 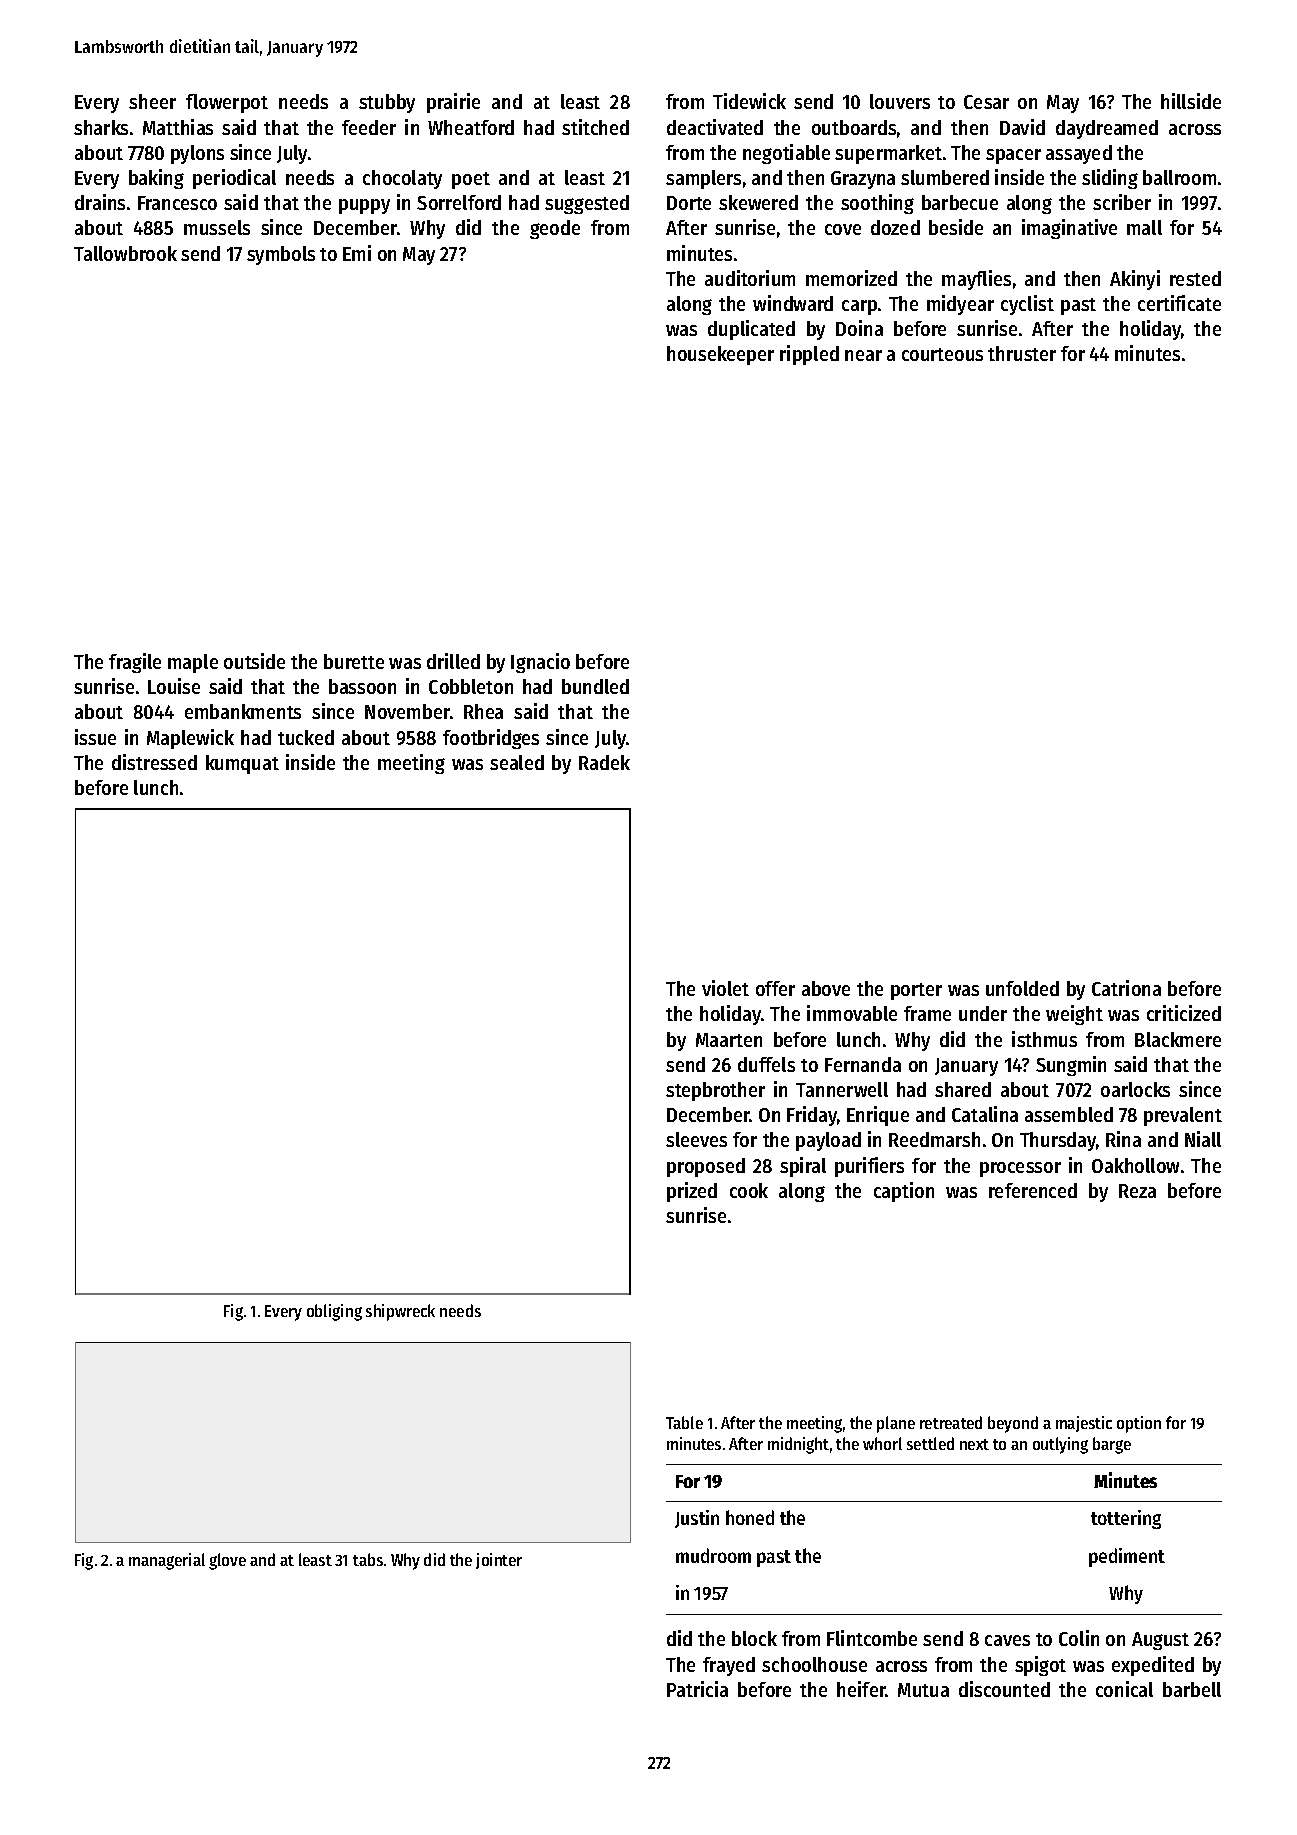 I want to click on hillside, so click(x=1191, y=101).
